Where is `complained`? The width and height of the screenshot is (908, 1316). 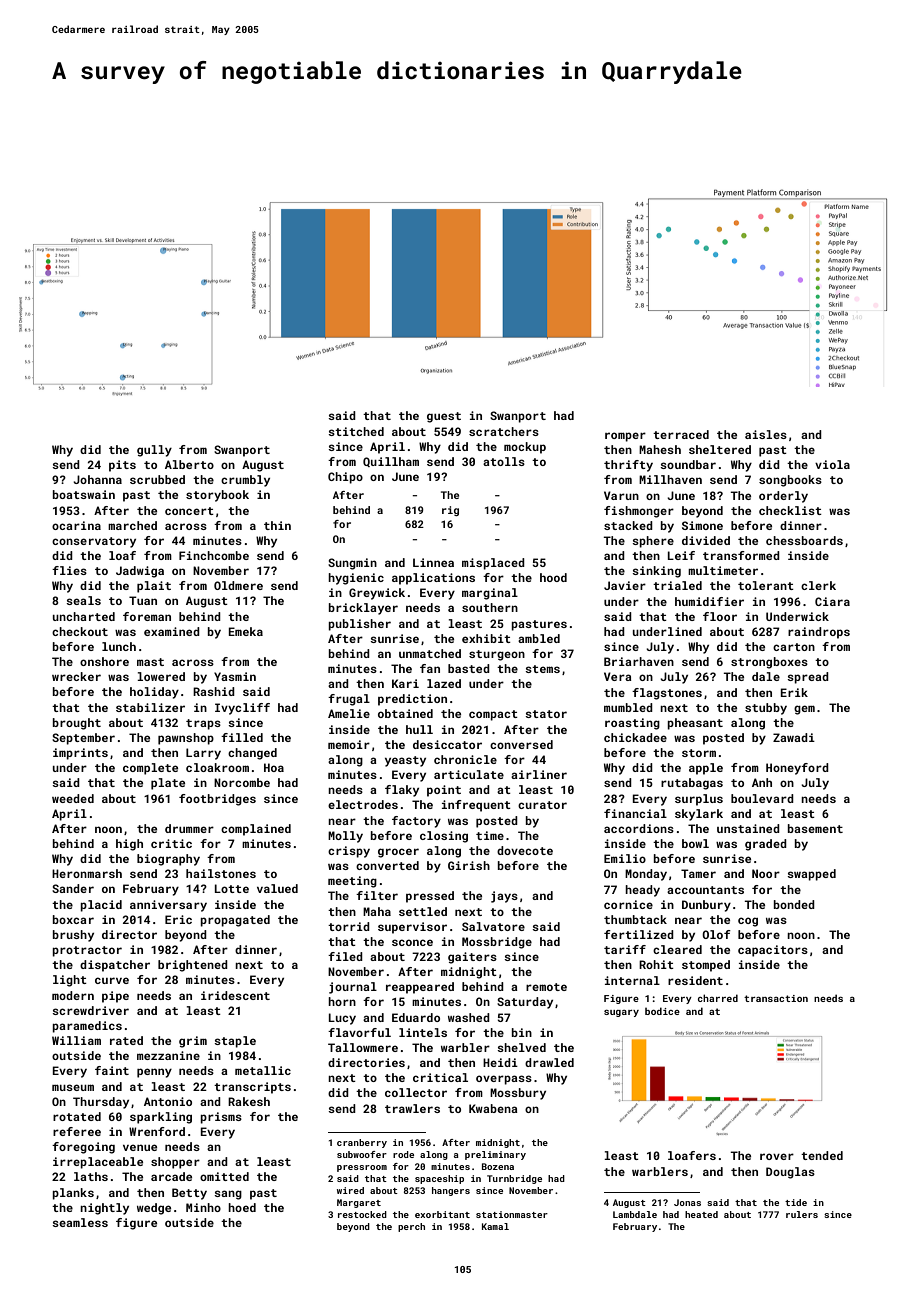 complained is located at coordinates (256, 830).
